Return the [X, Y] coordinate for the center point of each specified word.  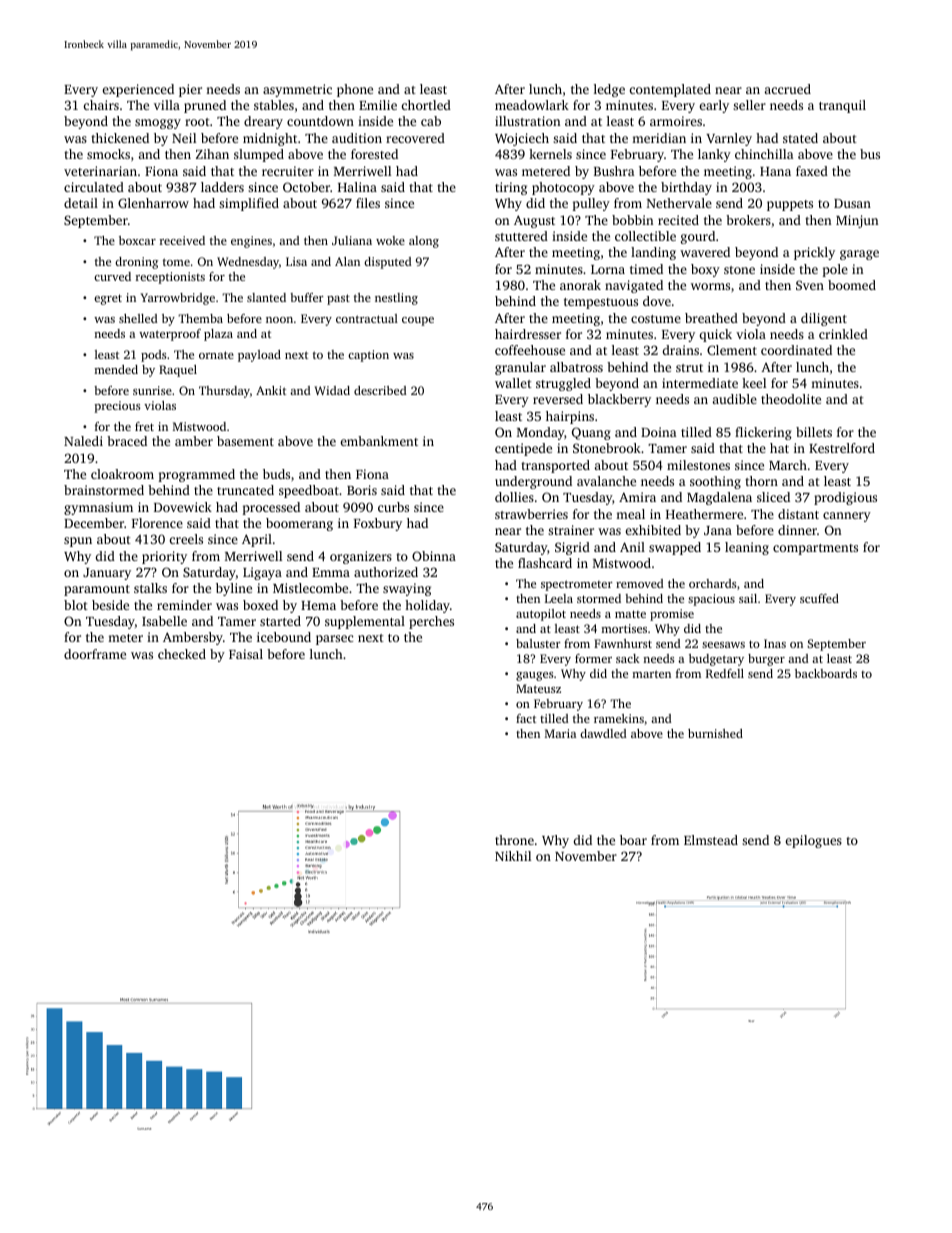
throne [514, 840]
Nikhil [513, 856]
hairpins [570, 417]
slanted [266, 297]
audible [735, 399]
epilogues [814, 841]
